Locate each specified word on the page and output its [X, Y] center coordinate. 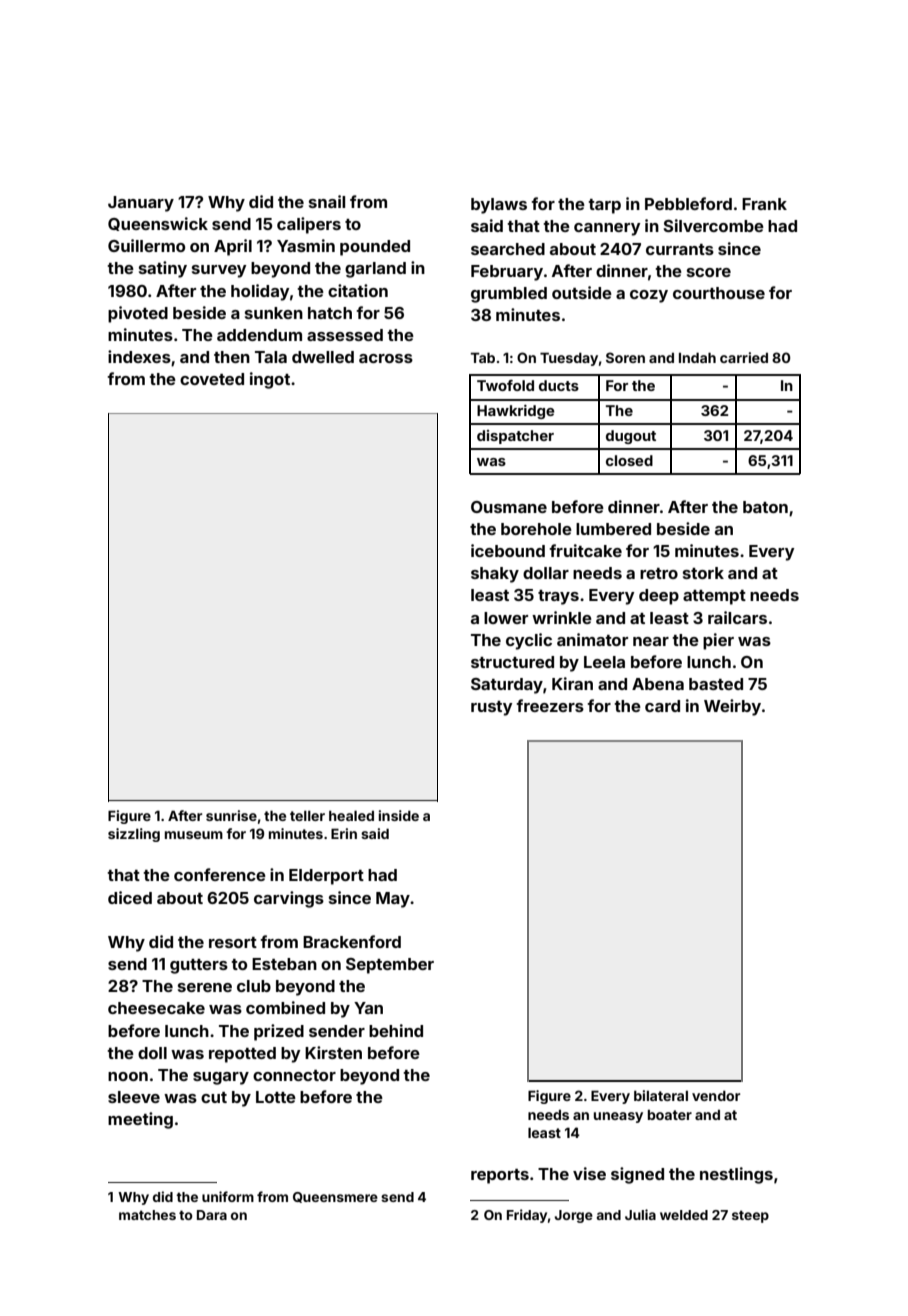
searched [508, 249]
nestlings [736, 1175]
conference [220, 874]
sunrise [231, 815]
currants [680, 249]
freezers [550, 705]
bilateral [661, 1095]
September [390, 966]
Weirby [732, 707]
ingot [270, 380]
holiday [260, 292]
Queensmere [335, 1197]
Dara [212, 1215]
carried [744, 357]
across [386, 358]
